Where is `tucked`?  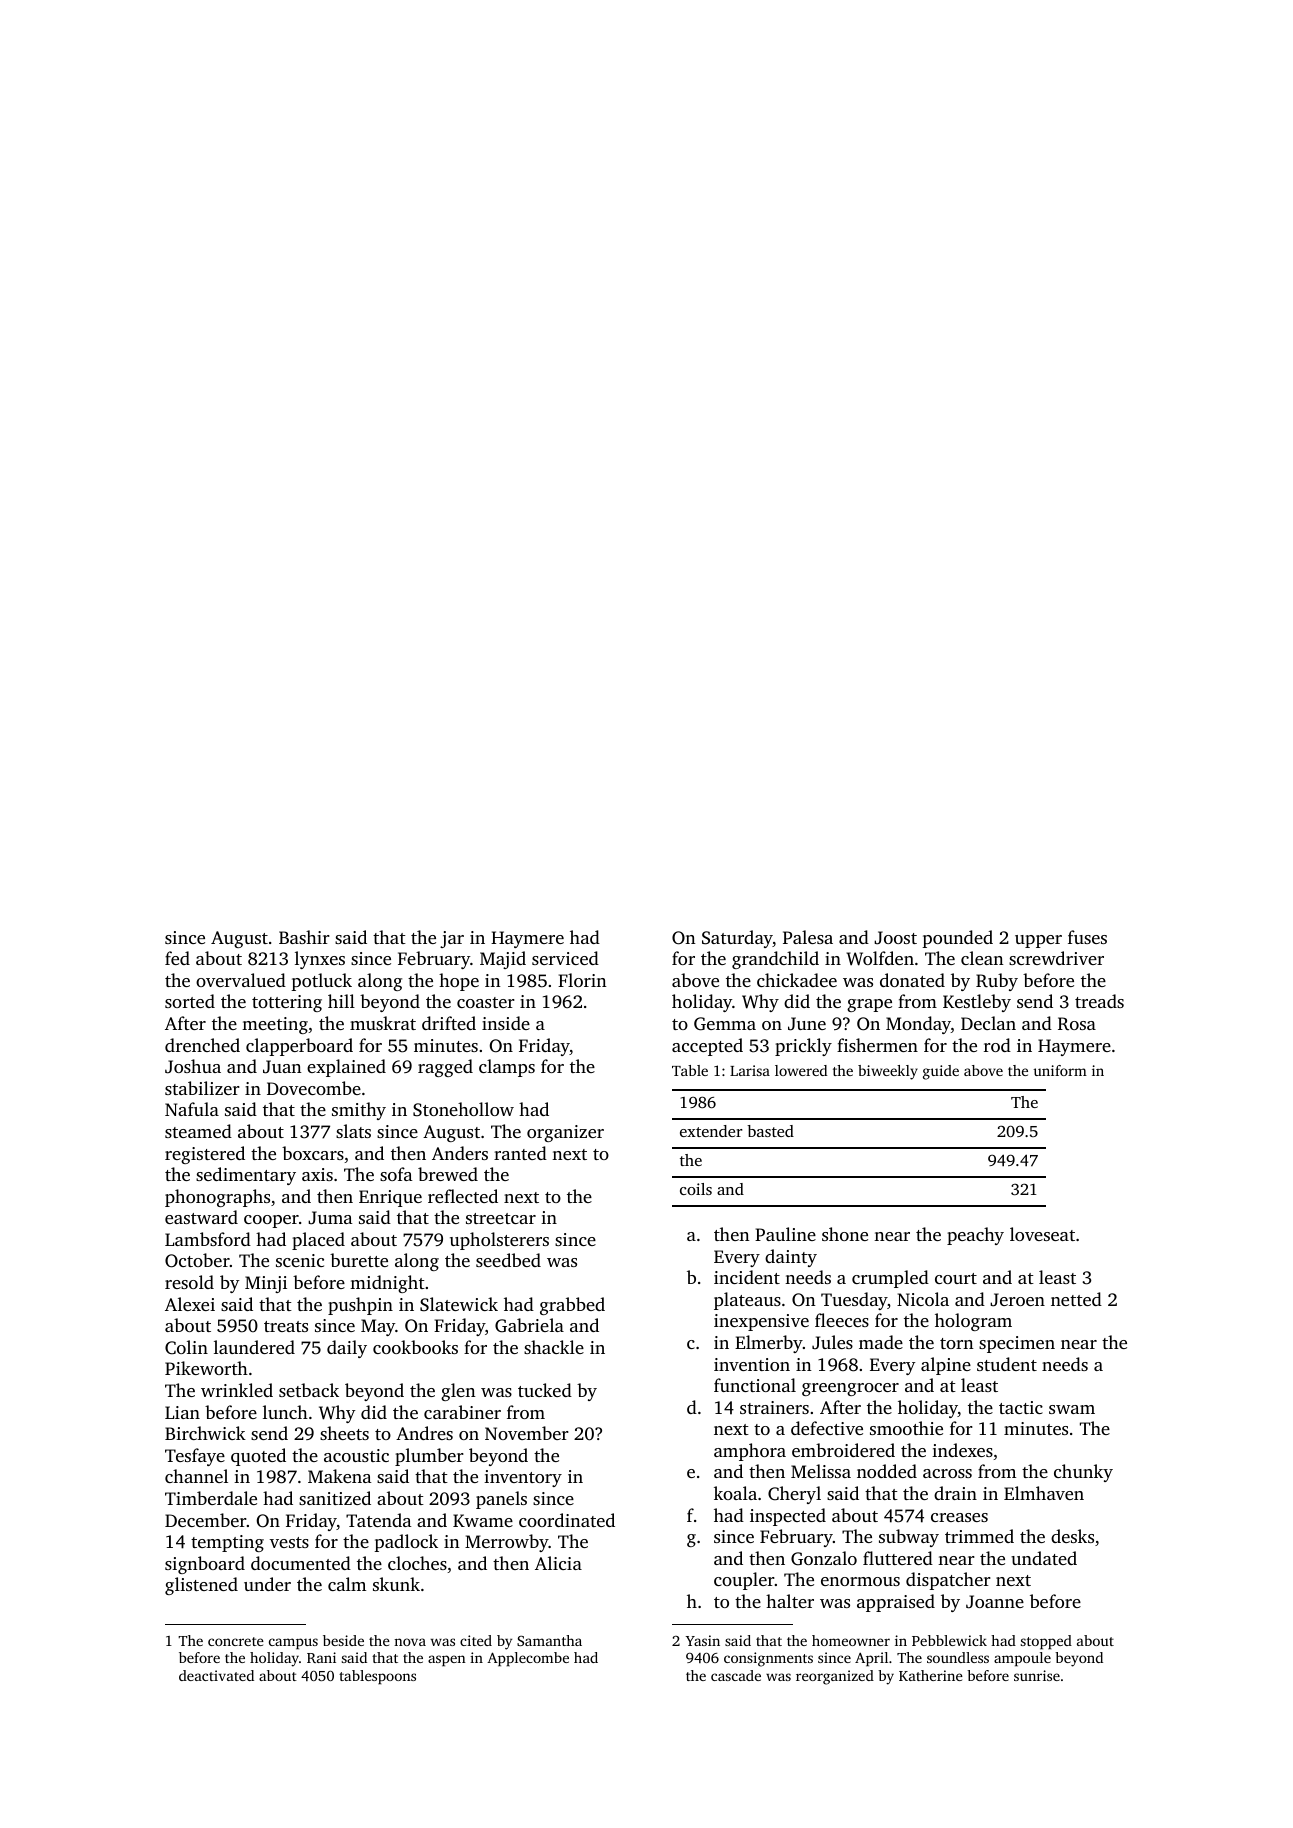
tucked is located at coordinates (545, 1390).
